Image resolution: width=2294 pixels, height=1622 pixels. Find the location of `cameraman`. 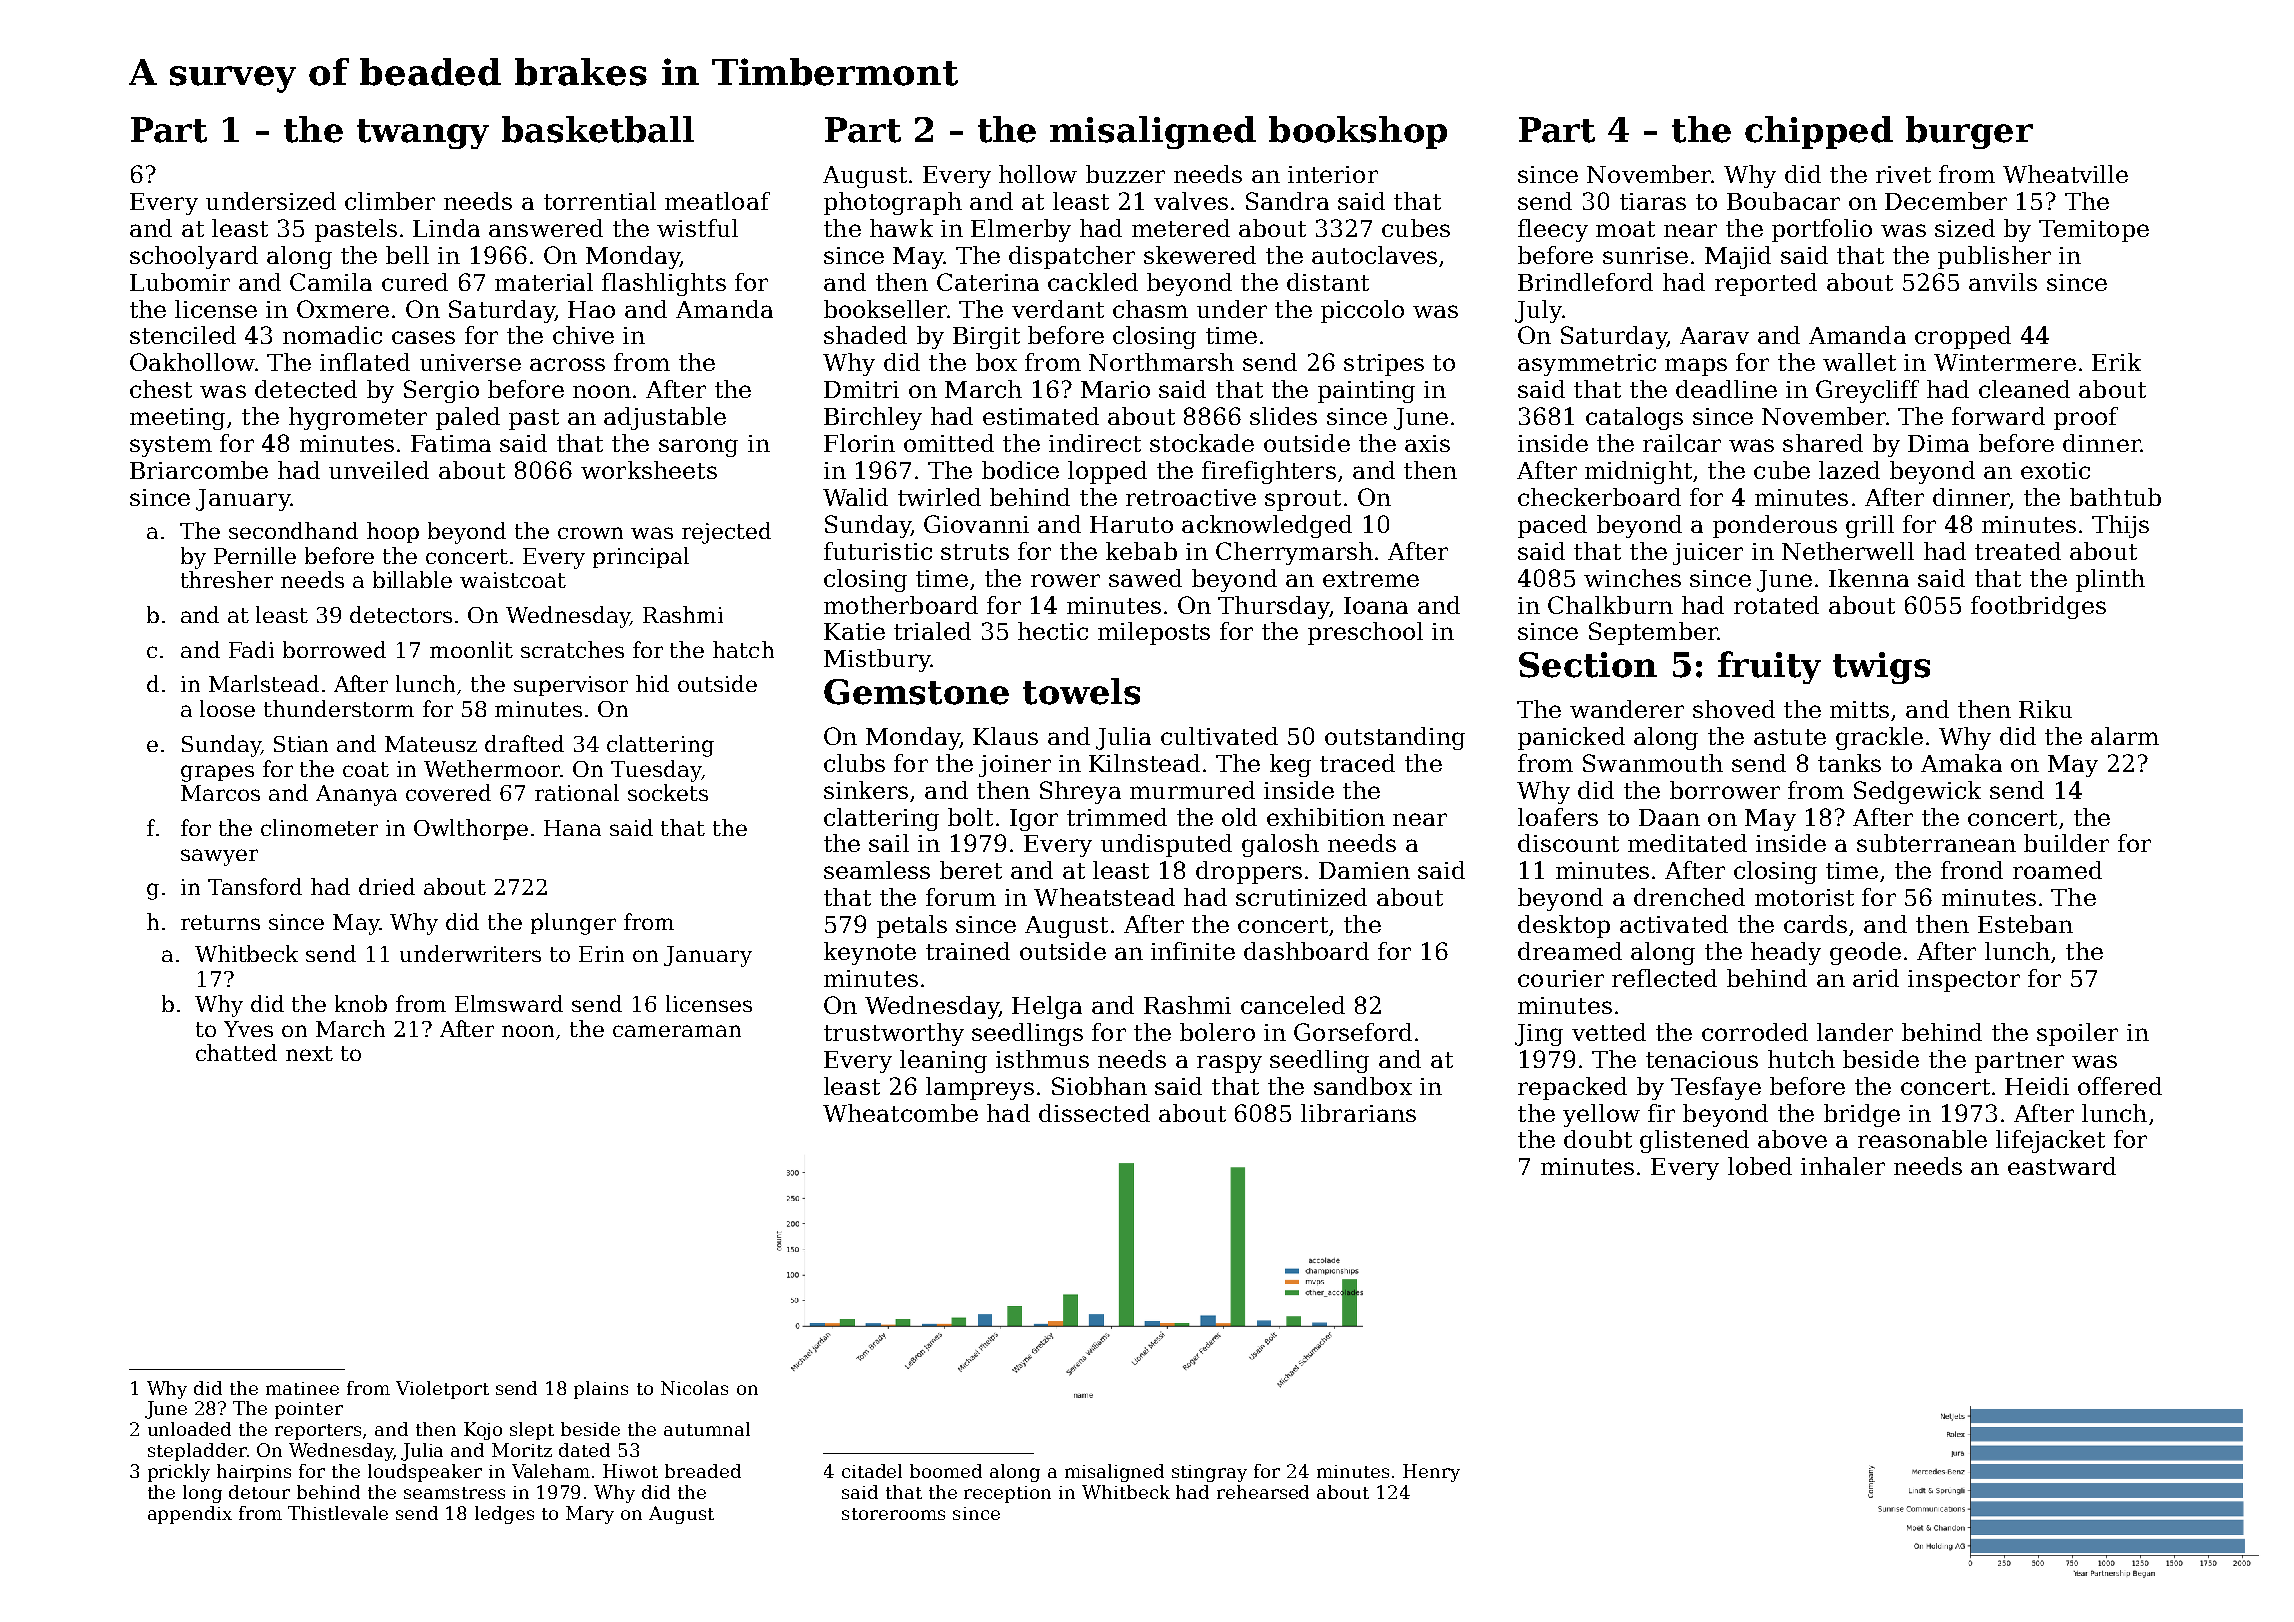

cameraman is located at coordinates (677, 1031).
